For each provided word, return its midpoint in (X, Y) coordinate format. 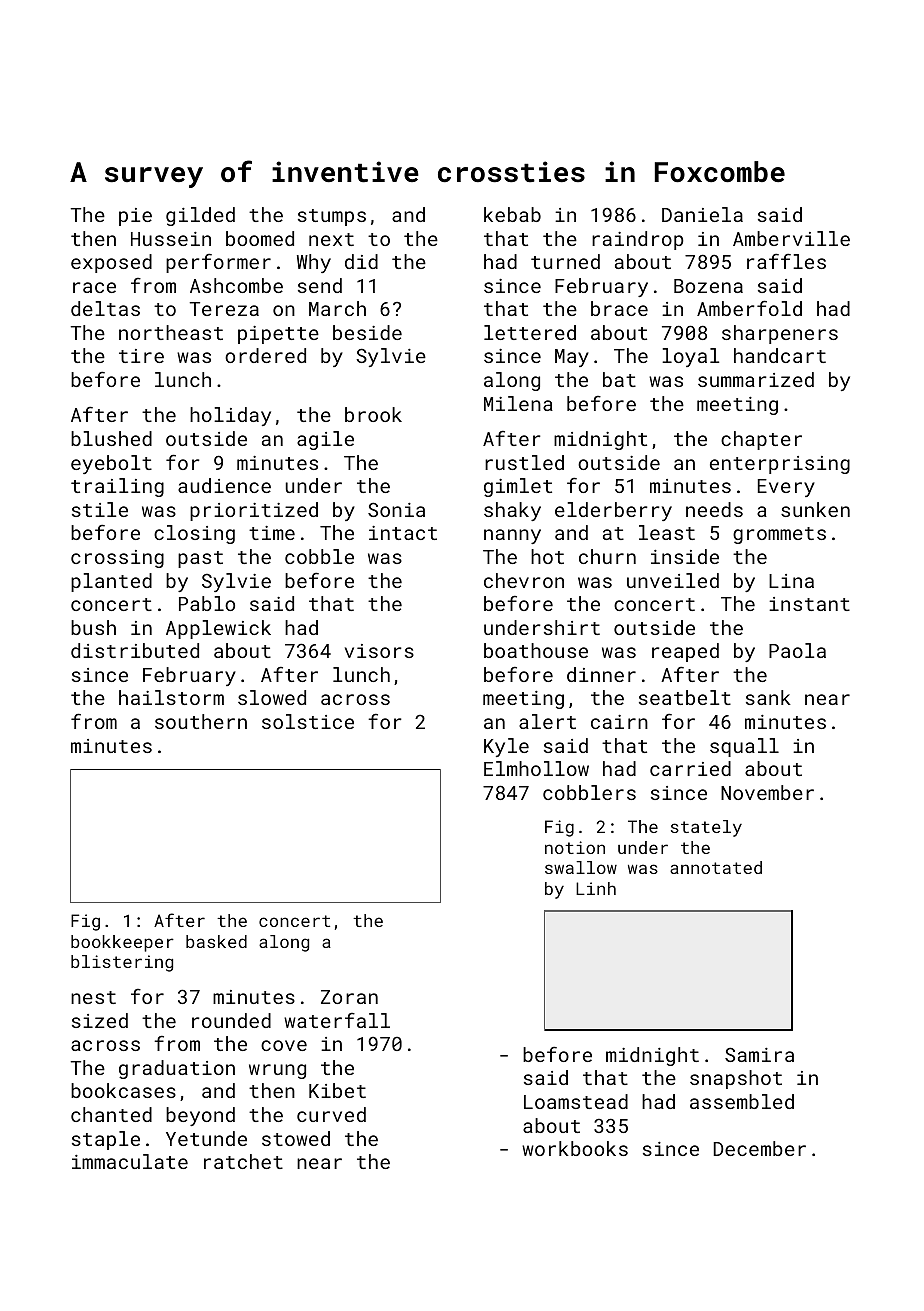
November (767, 792)
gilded (200, 216)
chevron (524, 580)
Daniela (702, 214)
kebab (512, 214)
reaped (685, 652)
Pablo (207, 603)
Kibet (337, 1090)
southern (201, 721)
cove (284, 1045)
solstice (308, 721)
